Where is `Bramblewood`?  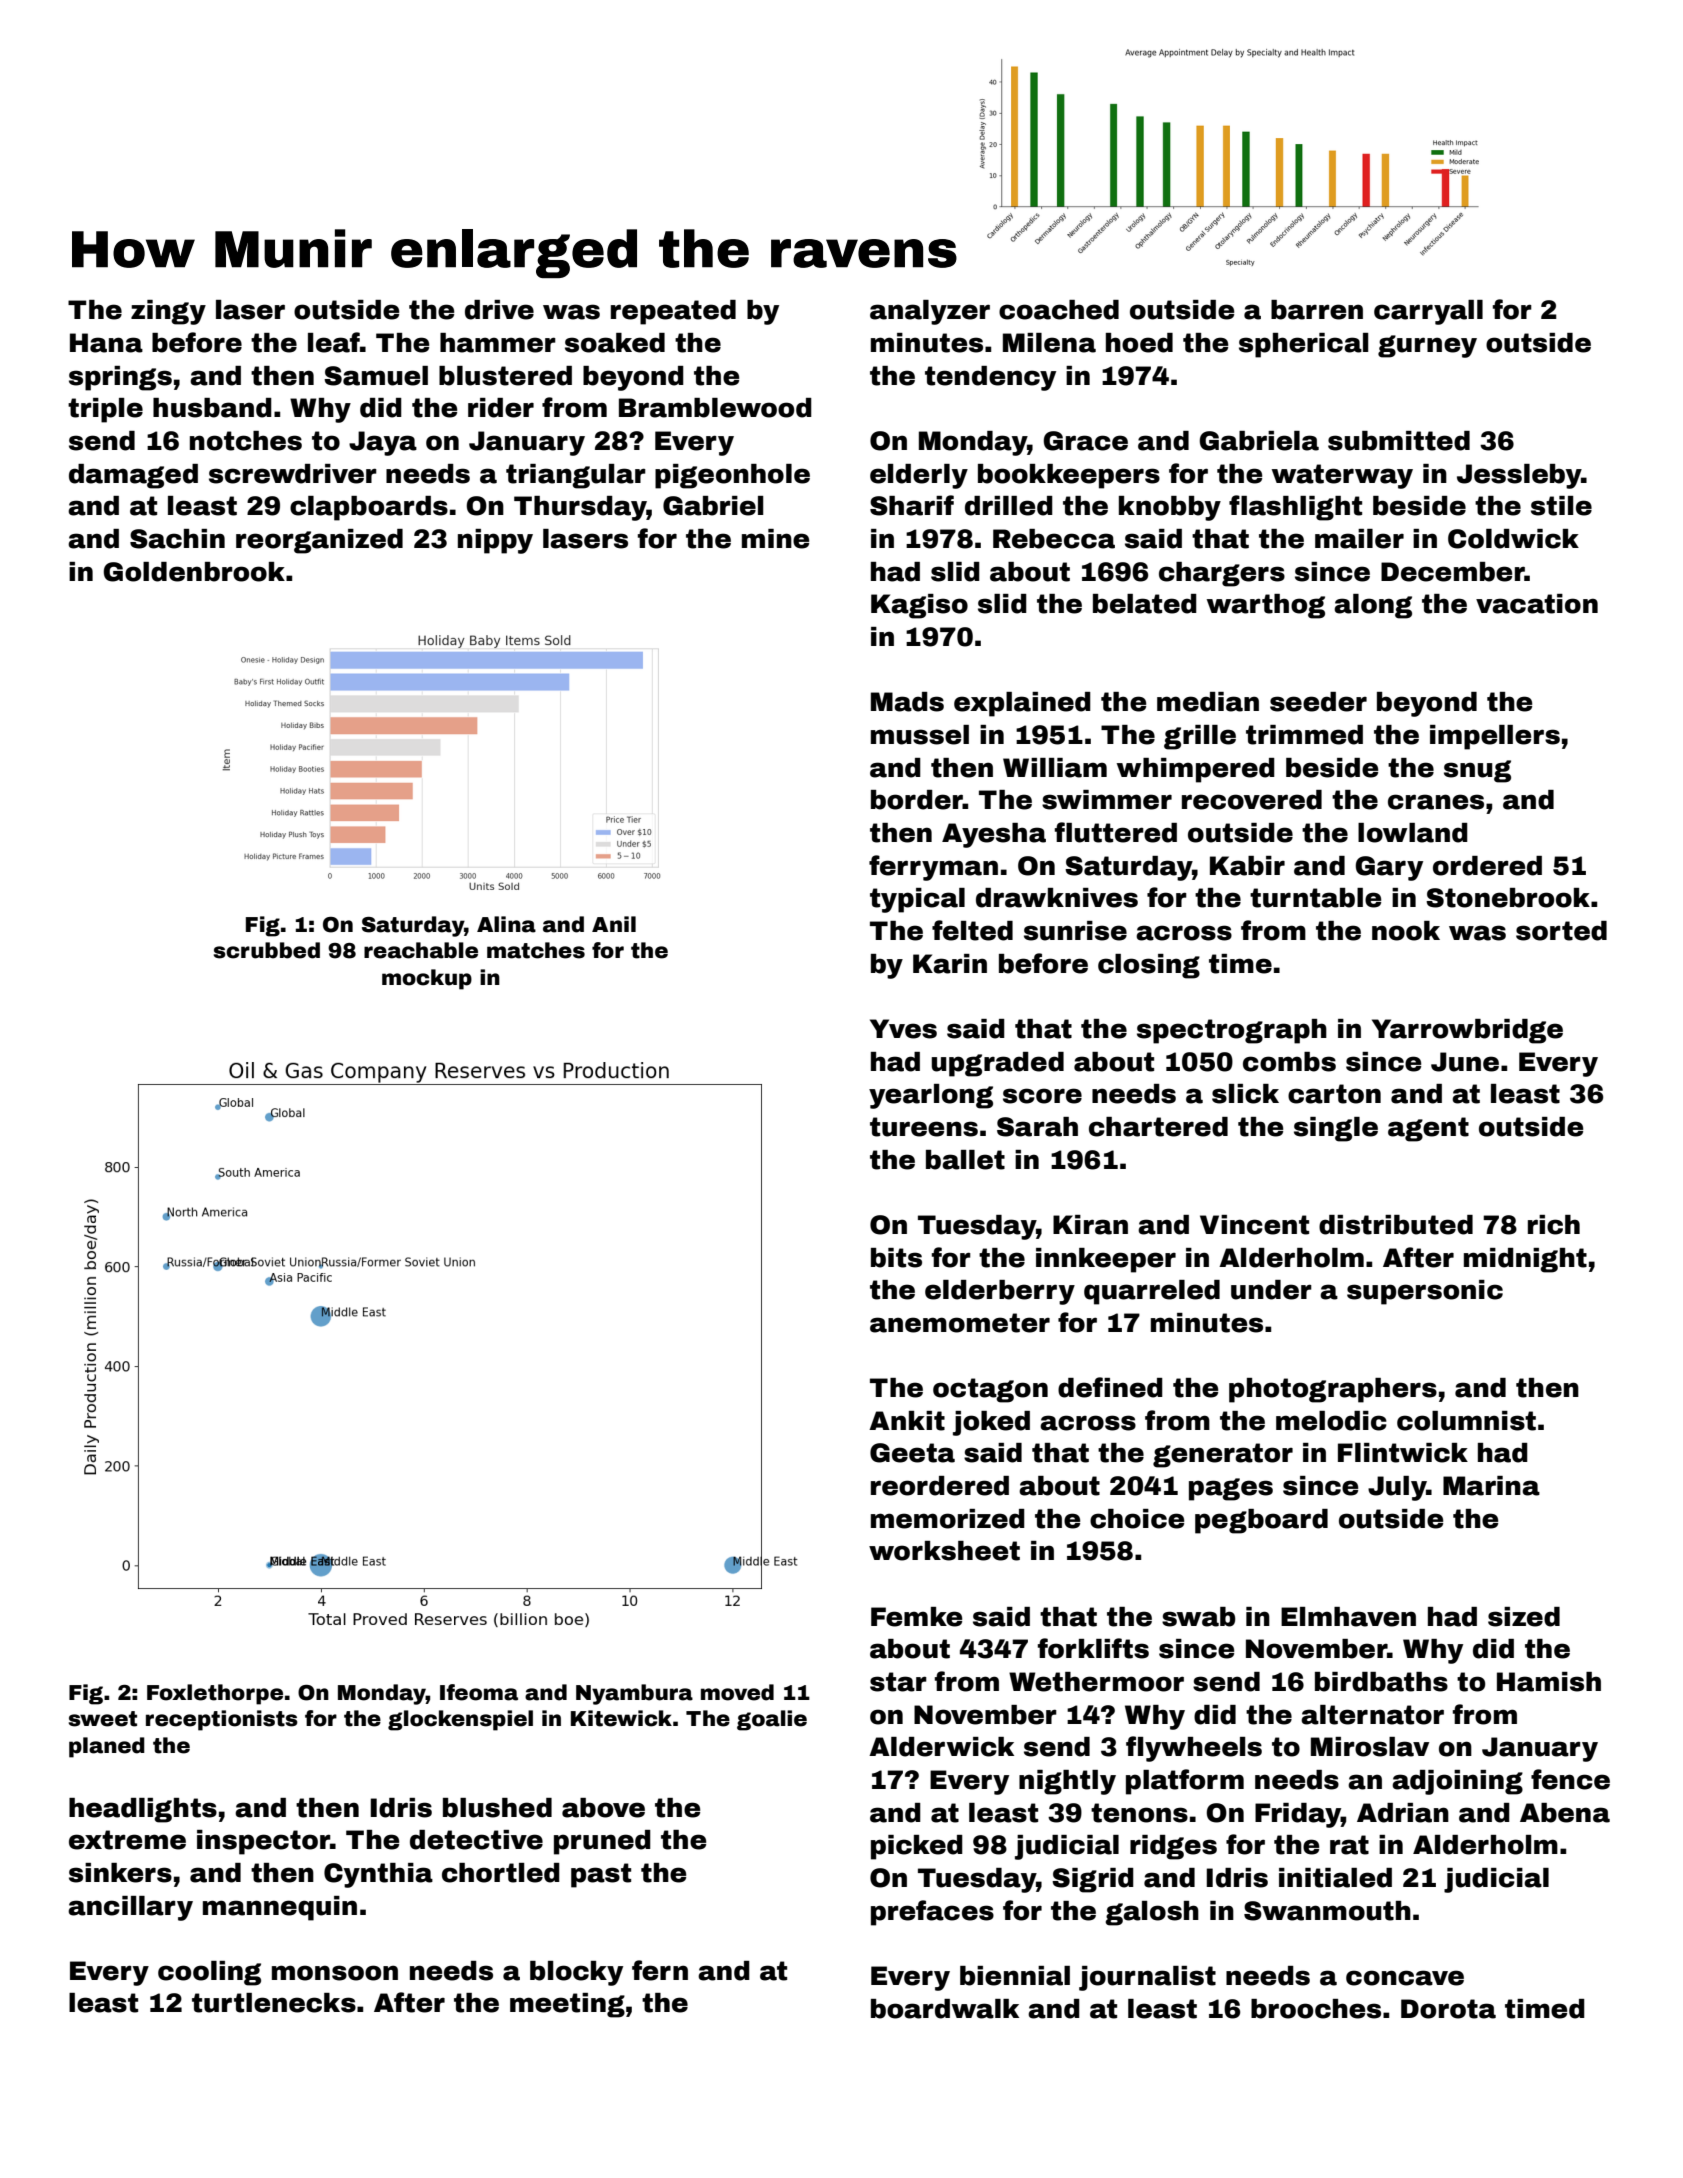 Bramblewood is located at coordinates (715, 408).
